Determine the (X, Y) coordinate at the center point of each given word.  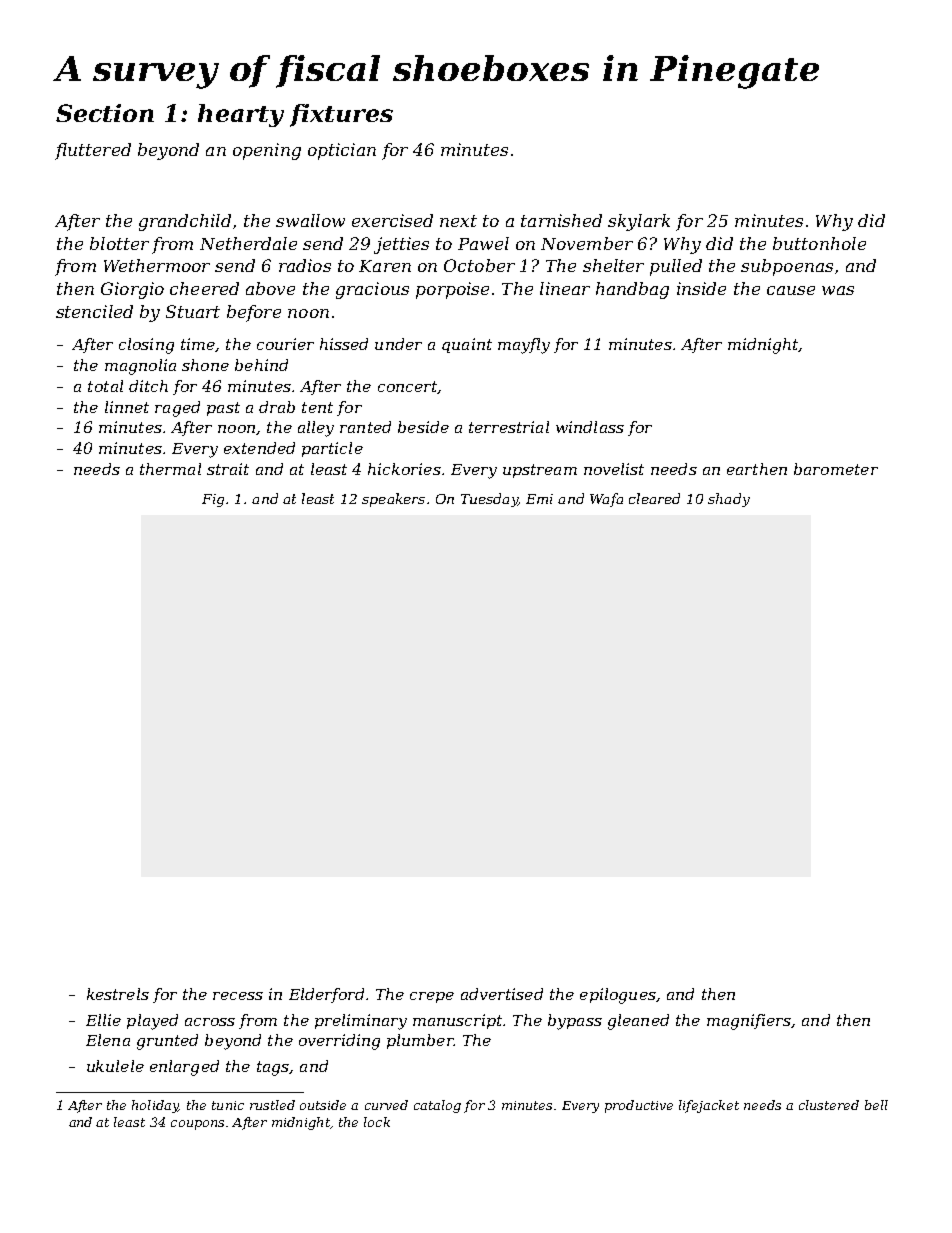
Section (105, 113)
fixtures (341, 115)
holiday (155, 1106)
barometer (836, 469)
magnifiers (749, 1022)
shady (729, 500)
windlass (590, 427)
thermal (170, 469)
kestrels (118, 994)
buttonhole (819, 243)
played (152, 1022)
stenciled (94, 311)
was (838, 290)
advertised (502, 994)
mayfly (524, 346)
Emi (539, 499)
